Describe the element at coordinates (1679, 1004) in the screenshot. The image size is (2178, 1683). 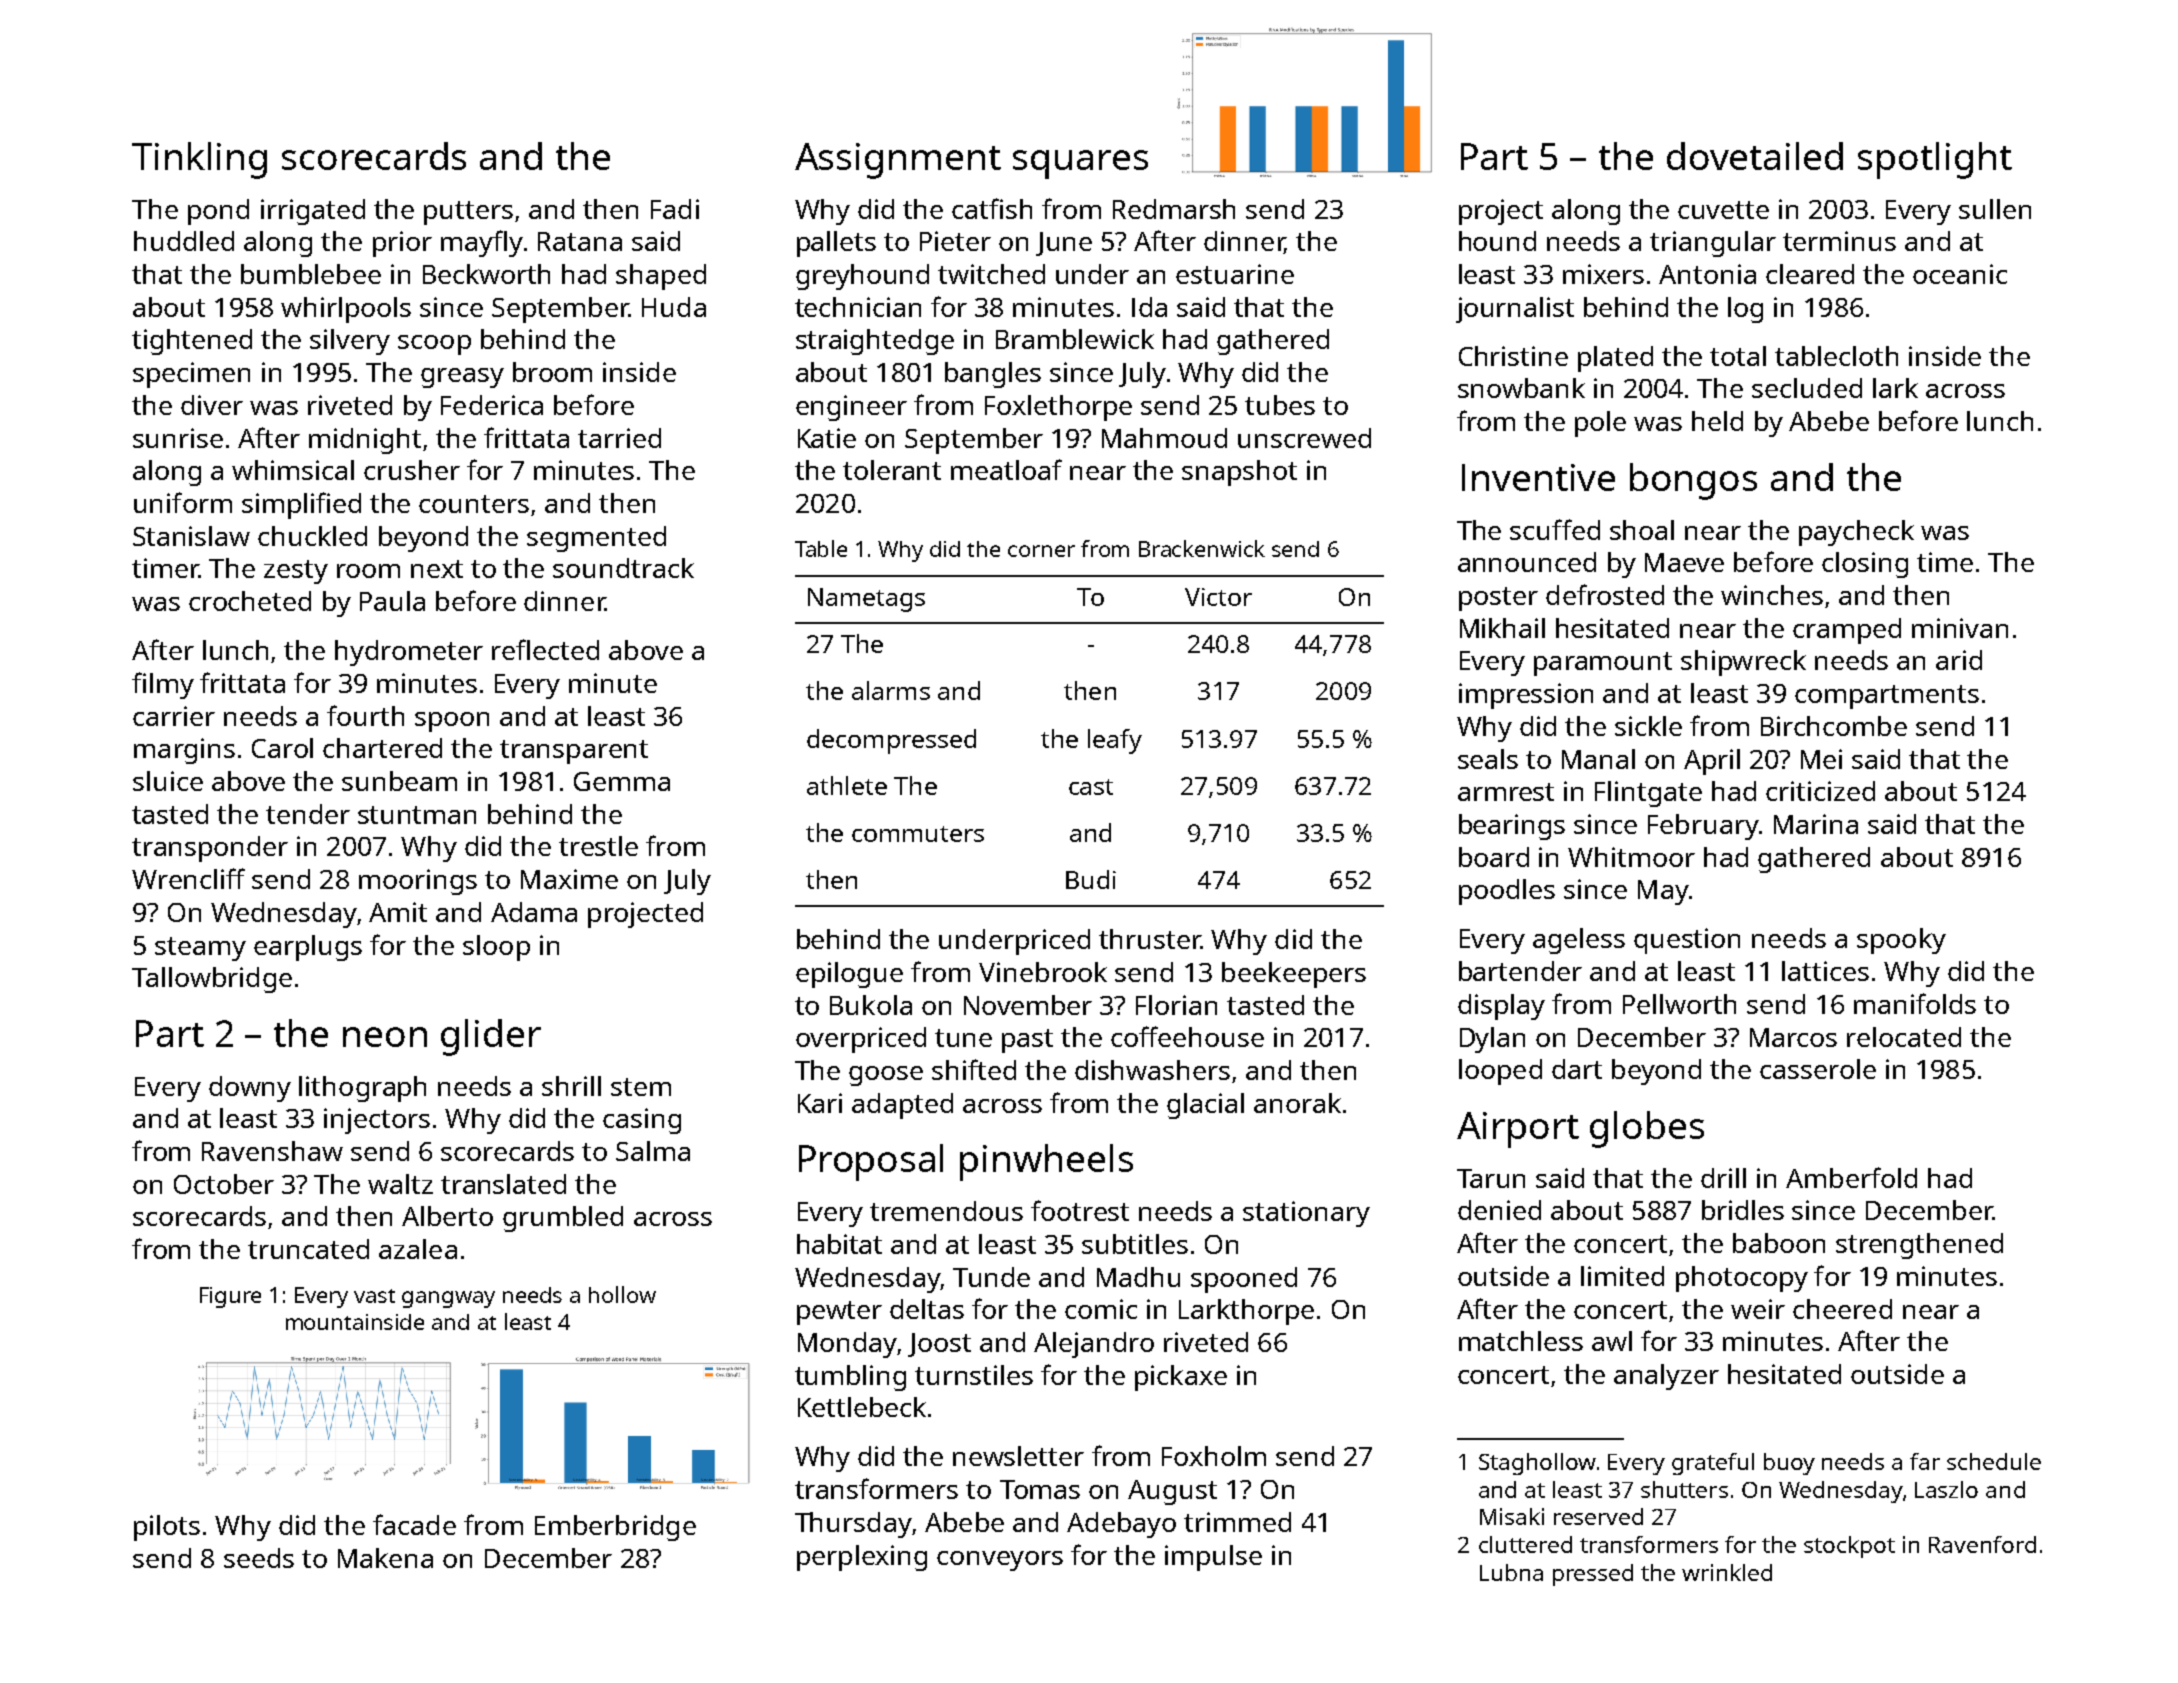
I see `Pellworth` at that location.
